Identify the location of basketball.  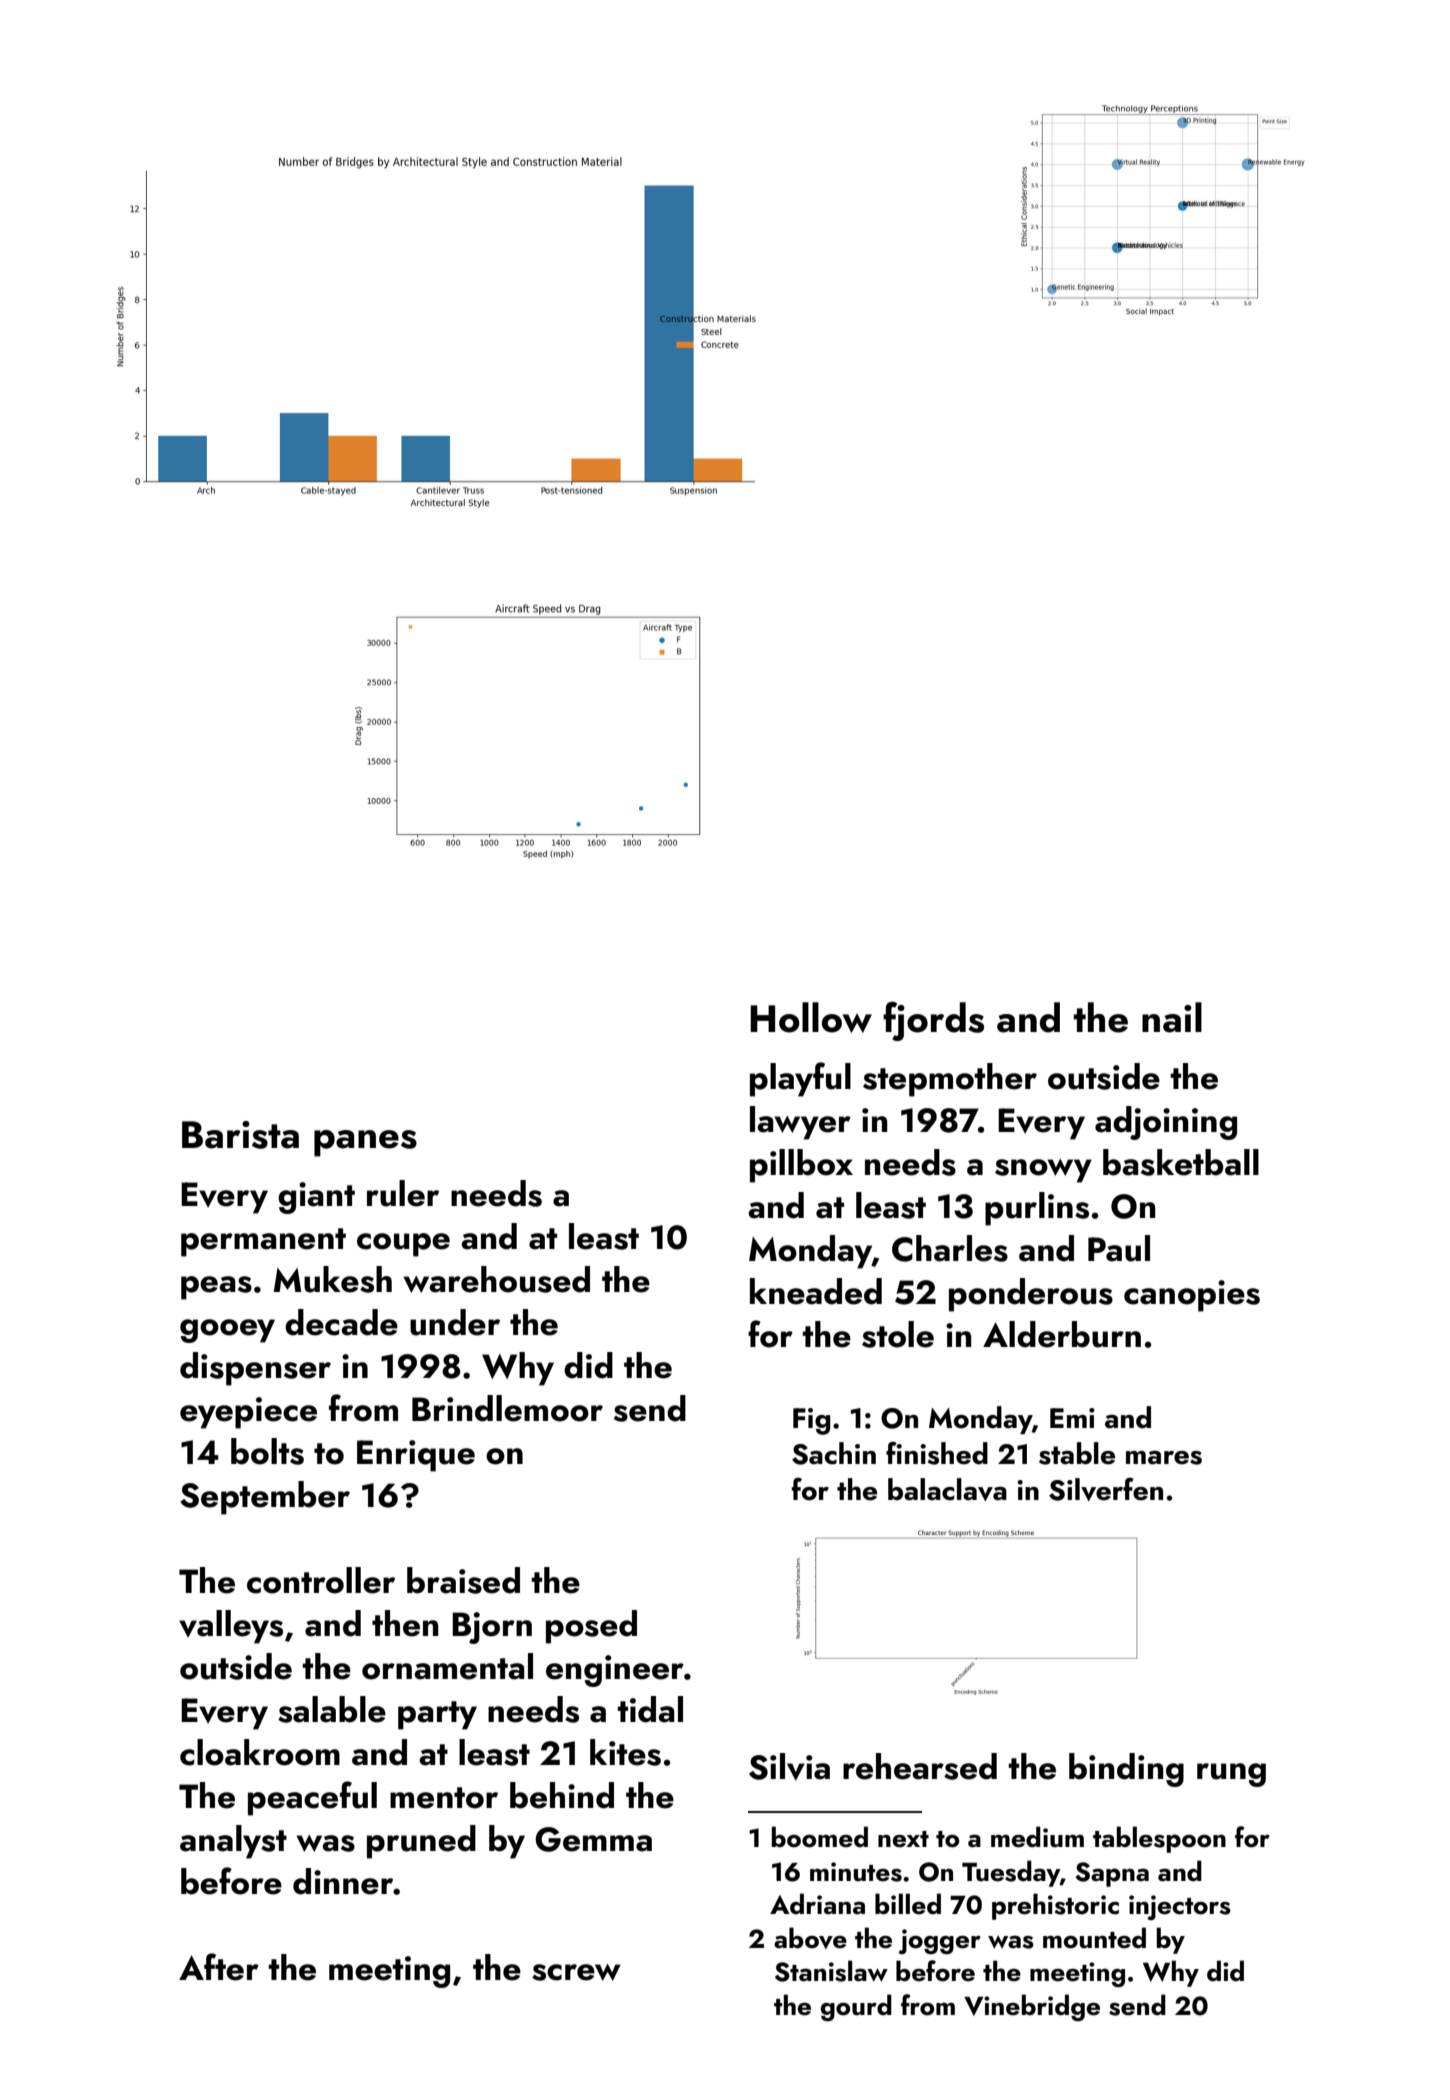
(1181, 1162).
